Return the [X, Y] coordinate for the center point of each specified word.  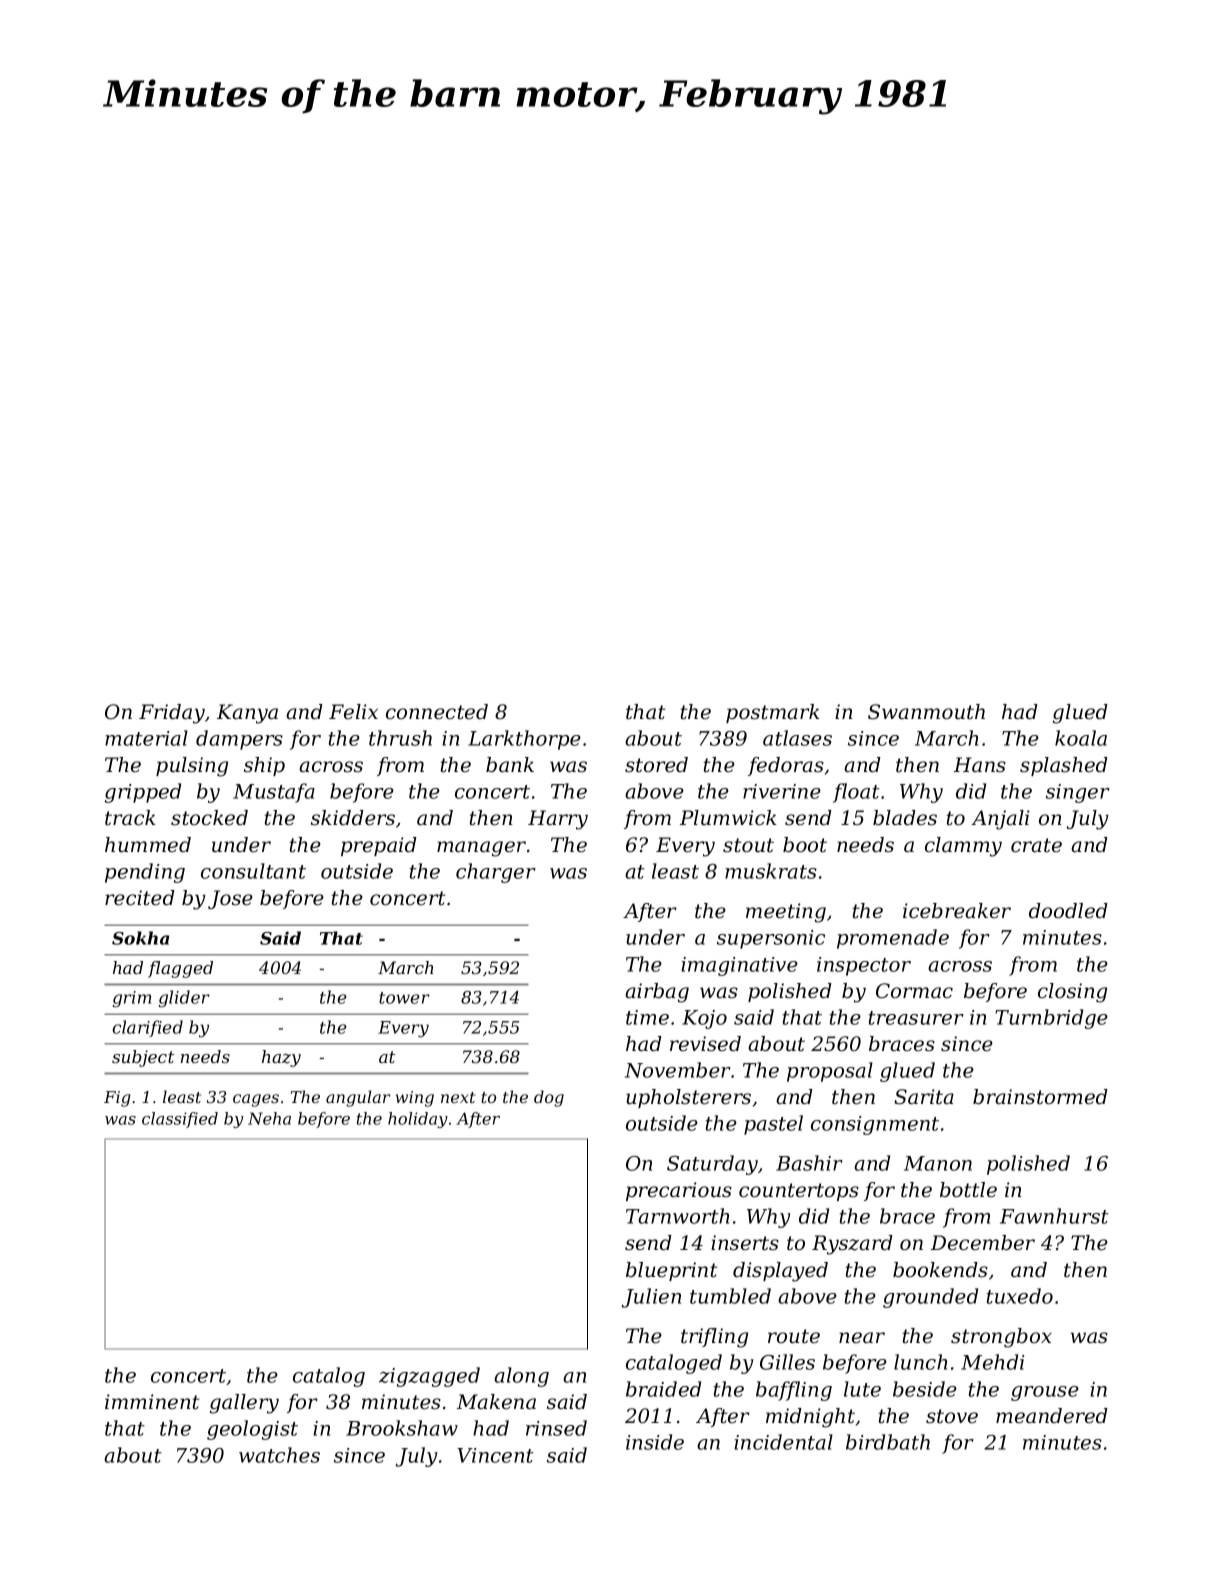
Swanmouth [926, 712]
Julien [651, 1298]
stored [656, 765]
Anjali [1000, 820]
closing [1072, 993]
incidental [783, 1442]
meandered [1052, 1416]
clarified [147, 1028]
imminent [152, 1402]
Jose [230, 899]
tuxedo [1020, 1296]
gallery [244, 1404]
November [678, 1070]
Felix [353, 712]
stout [748, 845]
